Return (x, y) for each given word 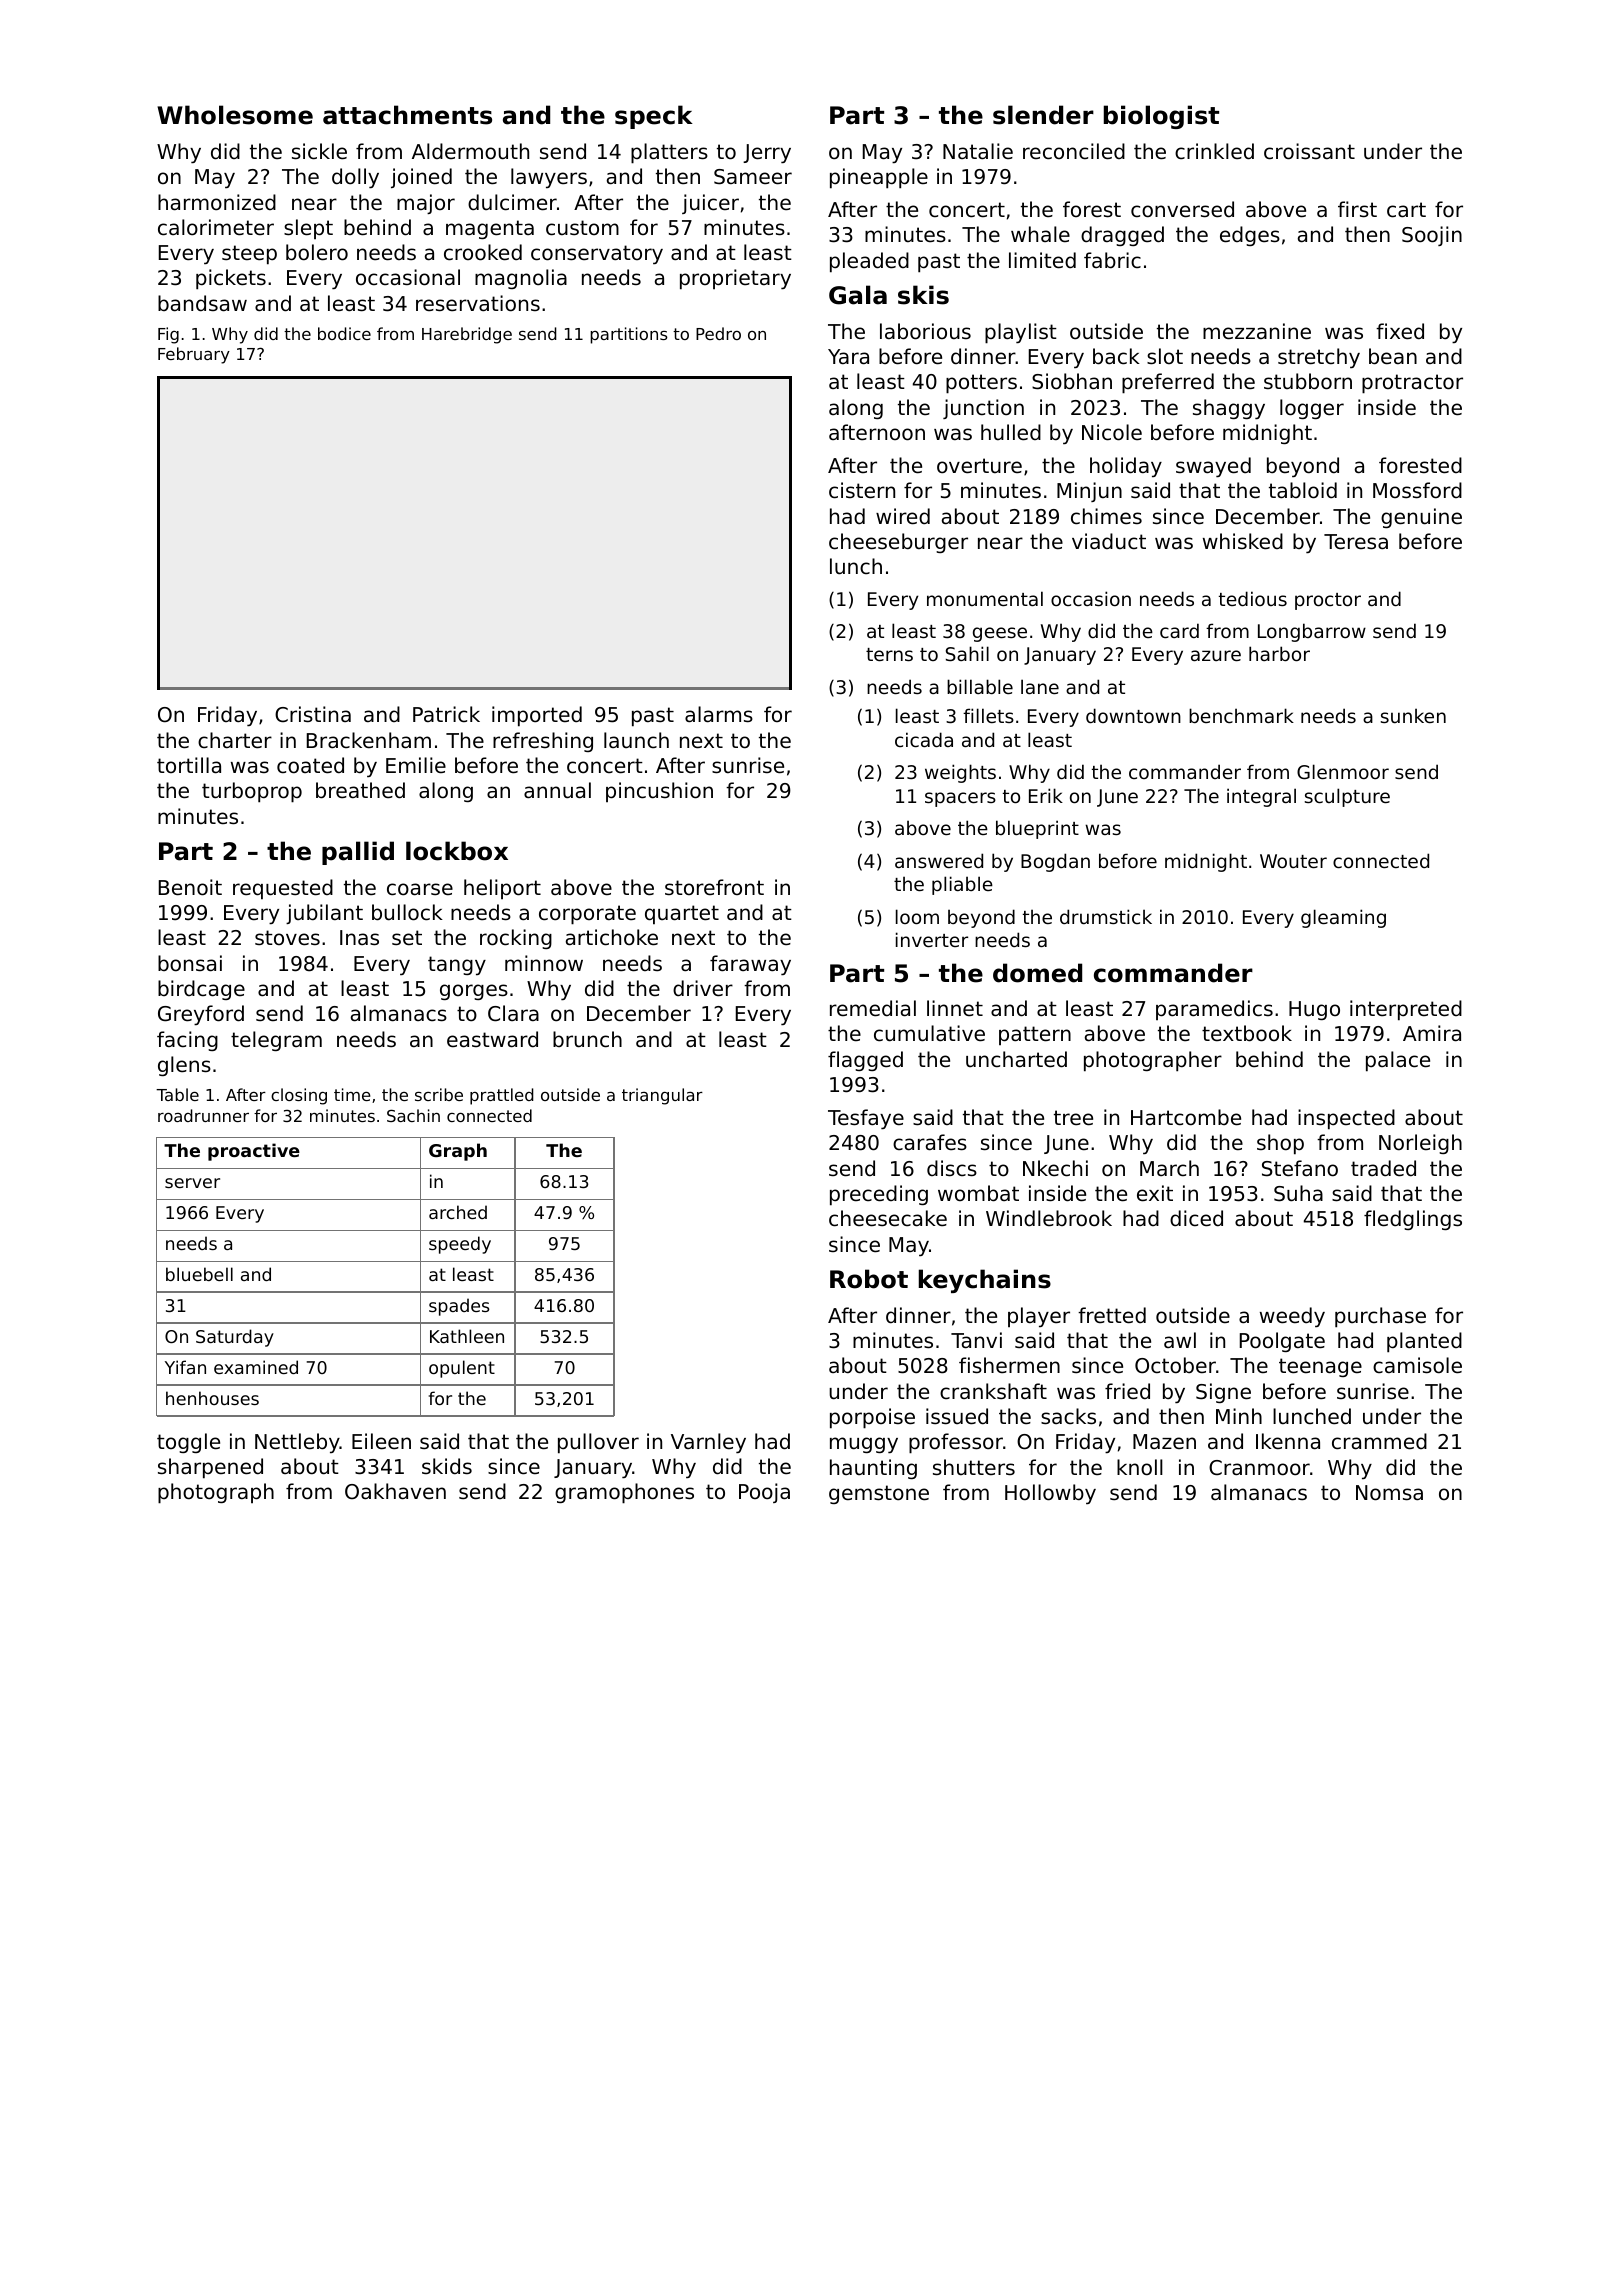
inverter (932, 939)
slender (1043, 115)
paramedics (1214, 1010)
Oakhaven (395, 1491)
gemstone (879, 1494)
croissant (1309, 151)
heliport (502, 889)
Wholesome (235, 115)
